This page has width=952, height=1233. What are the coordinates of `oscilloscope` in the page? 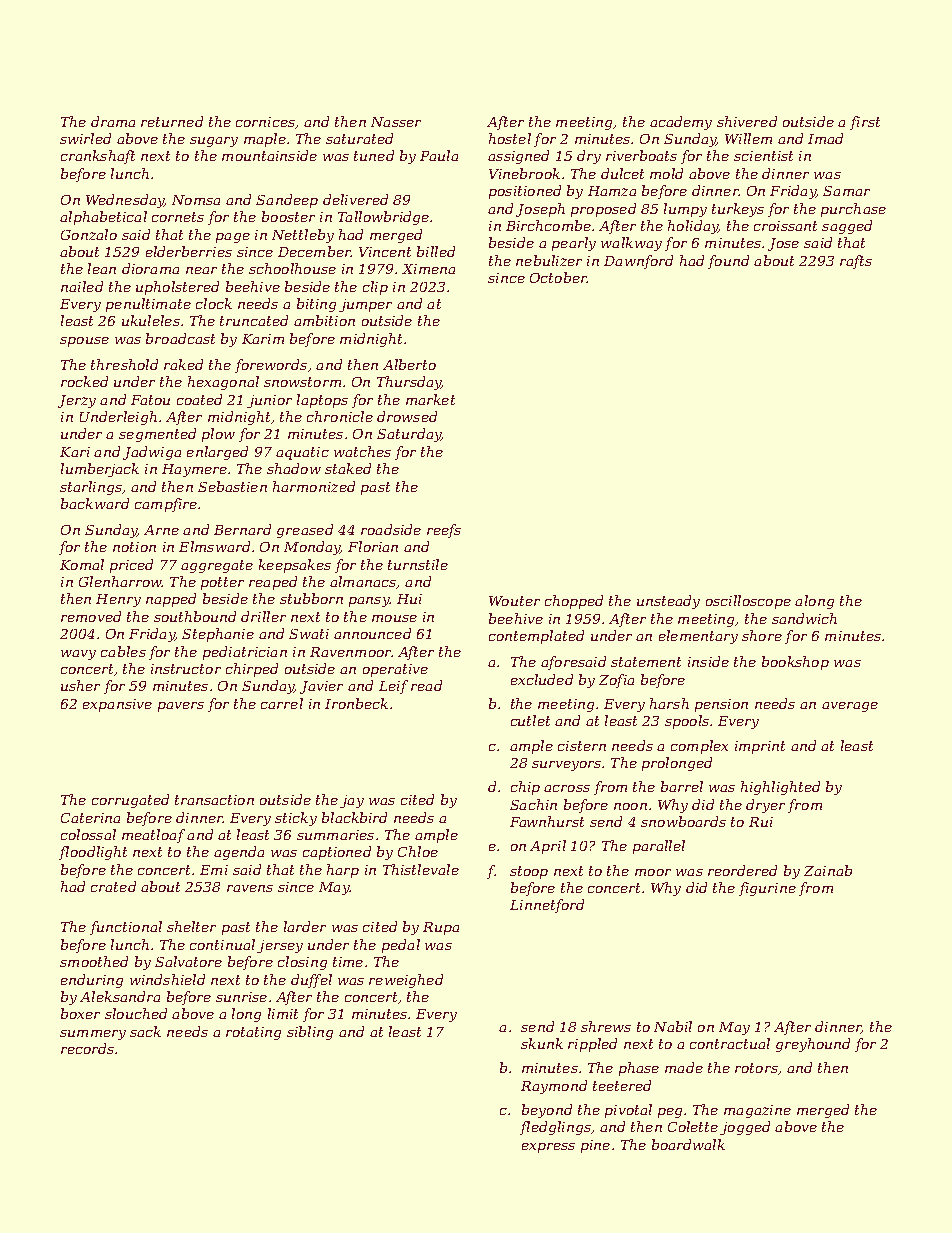 It's located at (748, 602).
